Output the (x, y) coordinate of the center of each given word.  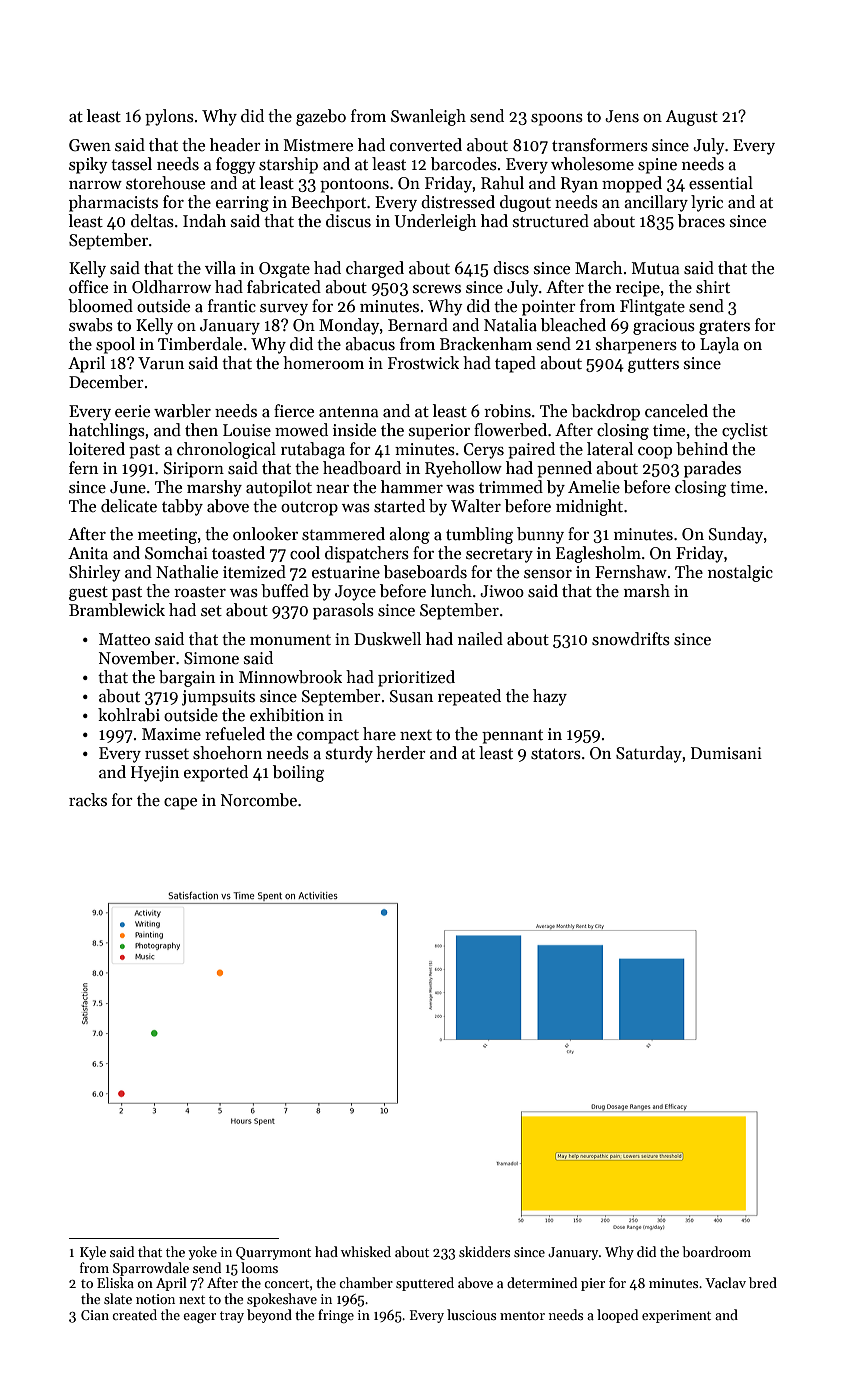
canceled (676, 411)
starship (288, 165)
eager (199, 1318)
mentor (522, 1315)
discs (511, 268)
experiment (676, 1316)
